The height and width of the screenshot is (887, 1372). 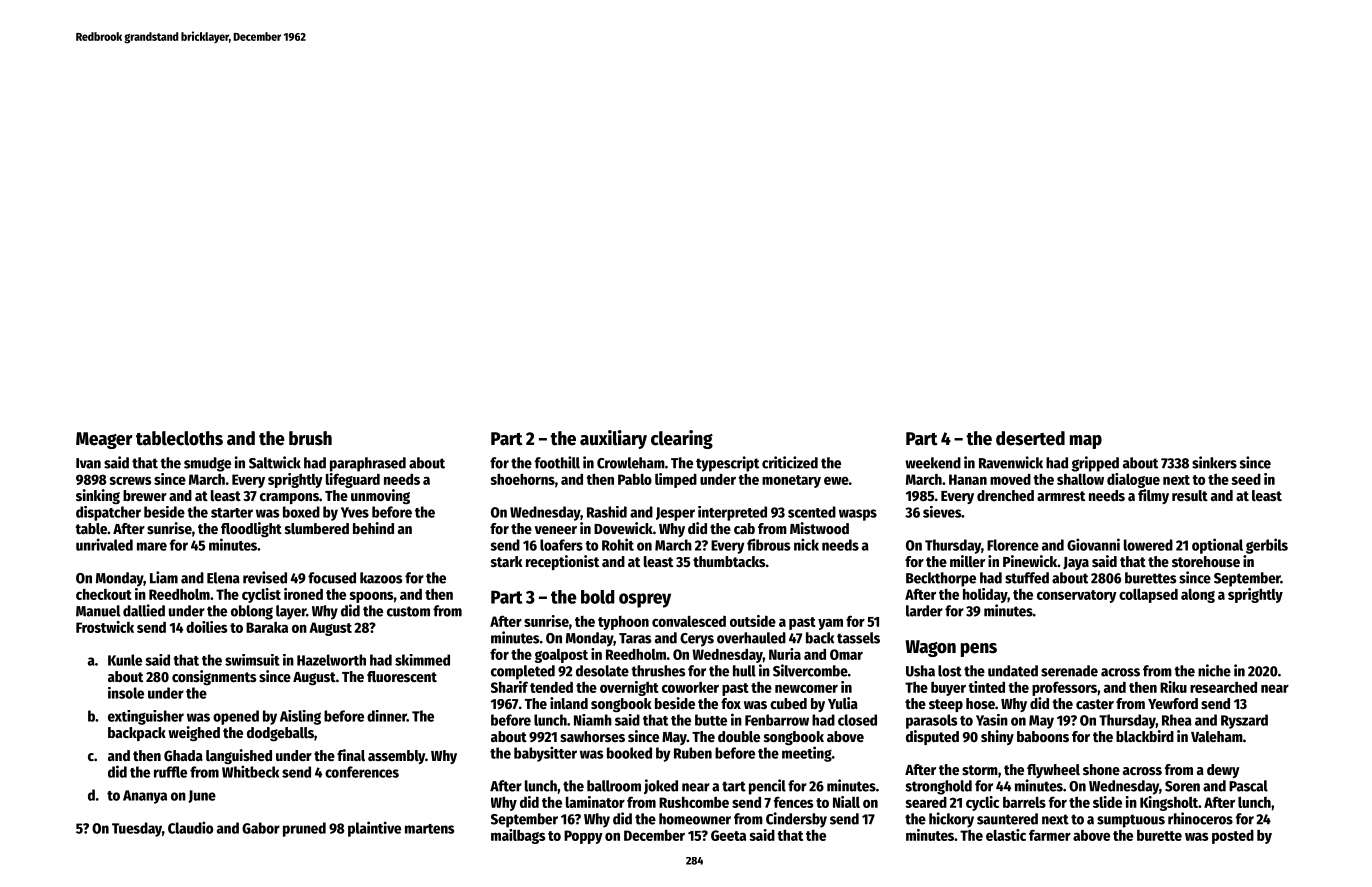 What do you see at coordinates (1214, 670) in the screenshot?
I see `niche` at bounding box center [1214, 670].
